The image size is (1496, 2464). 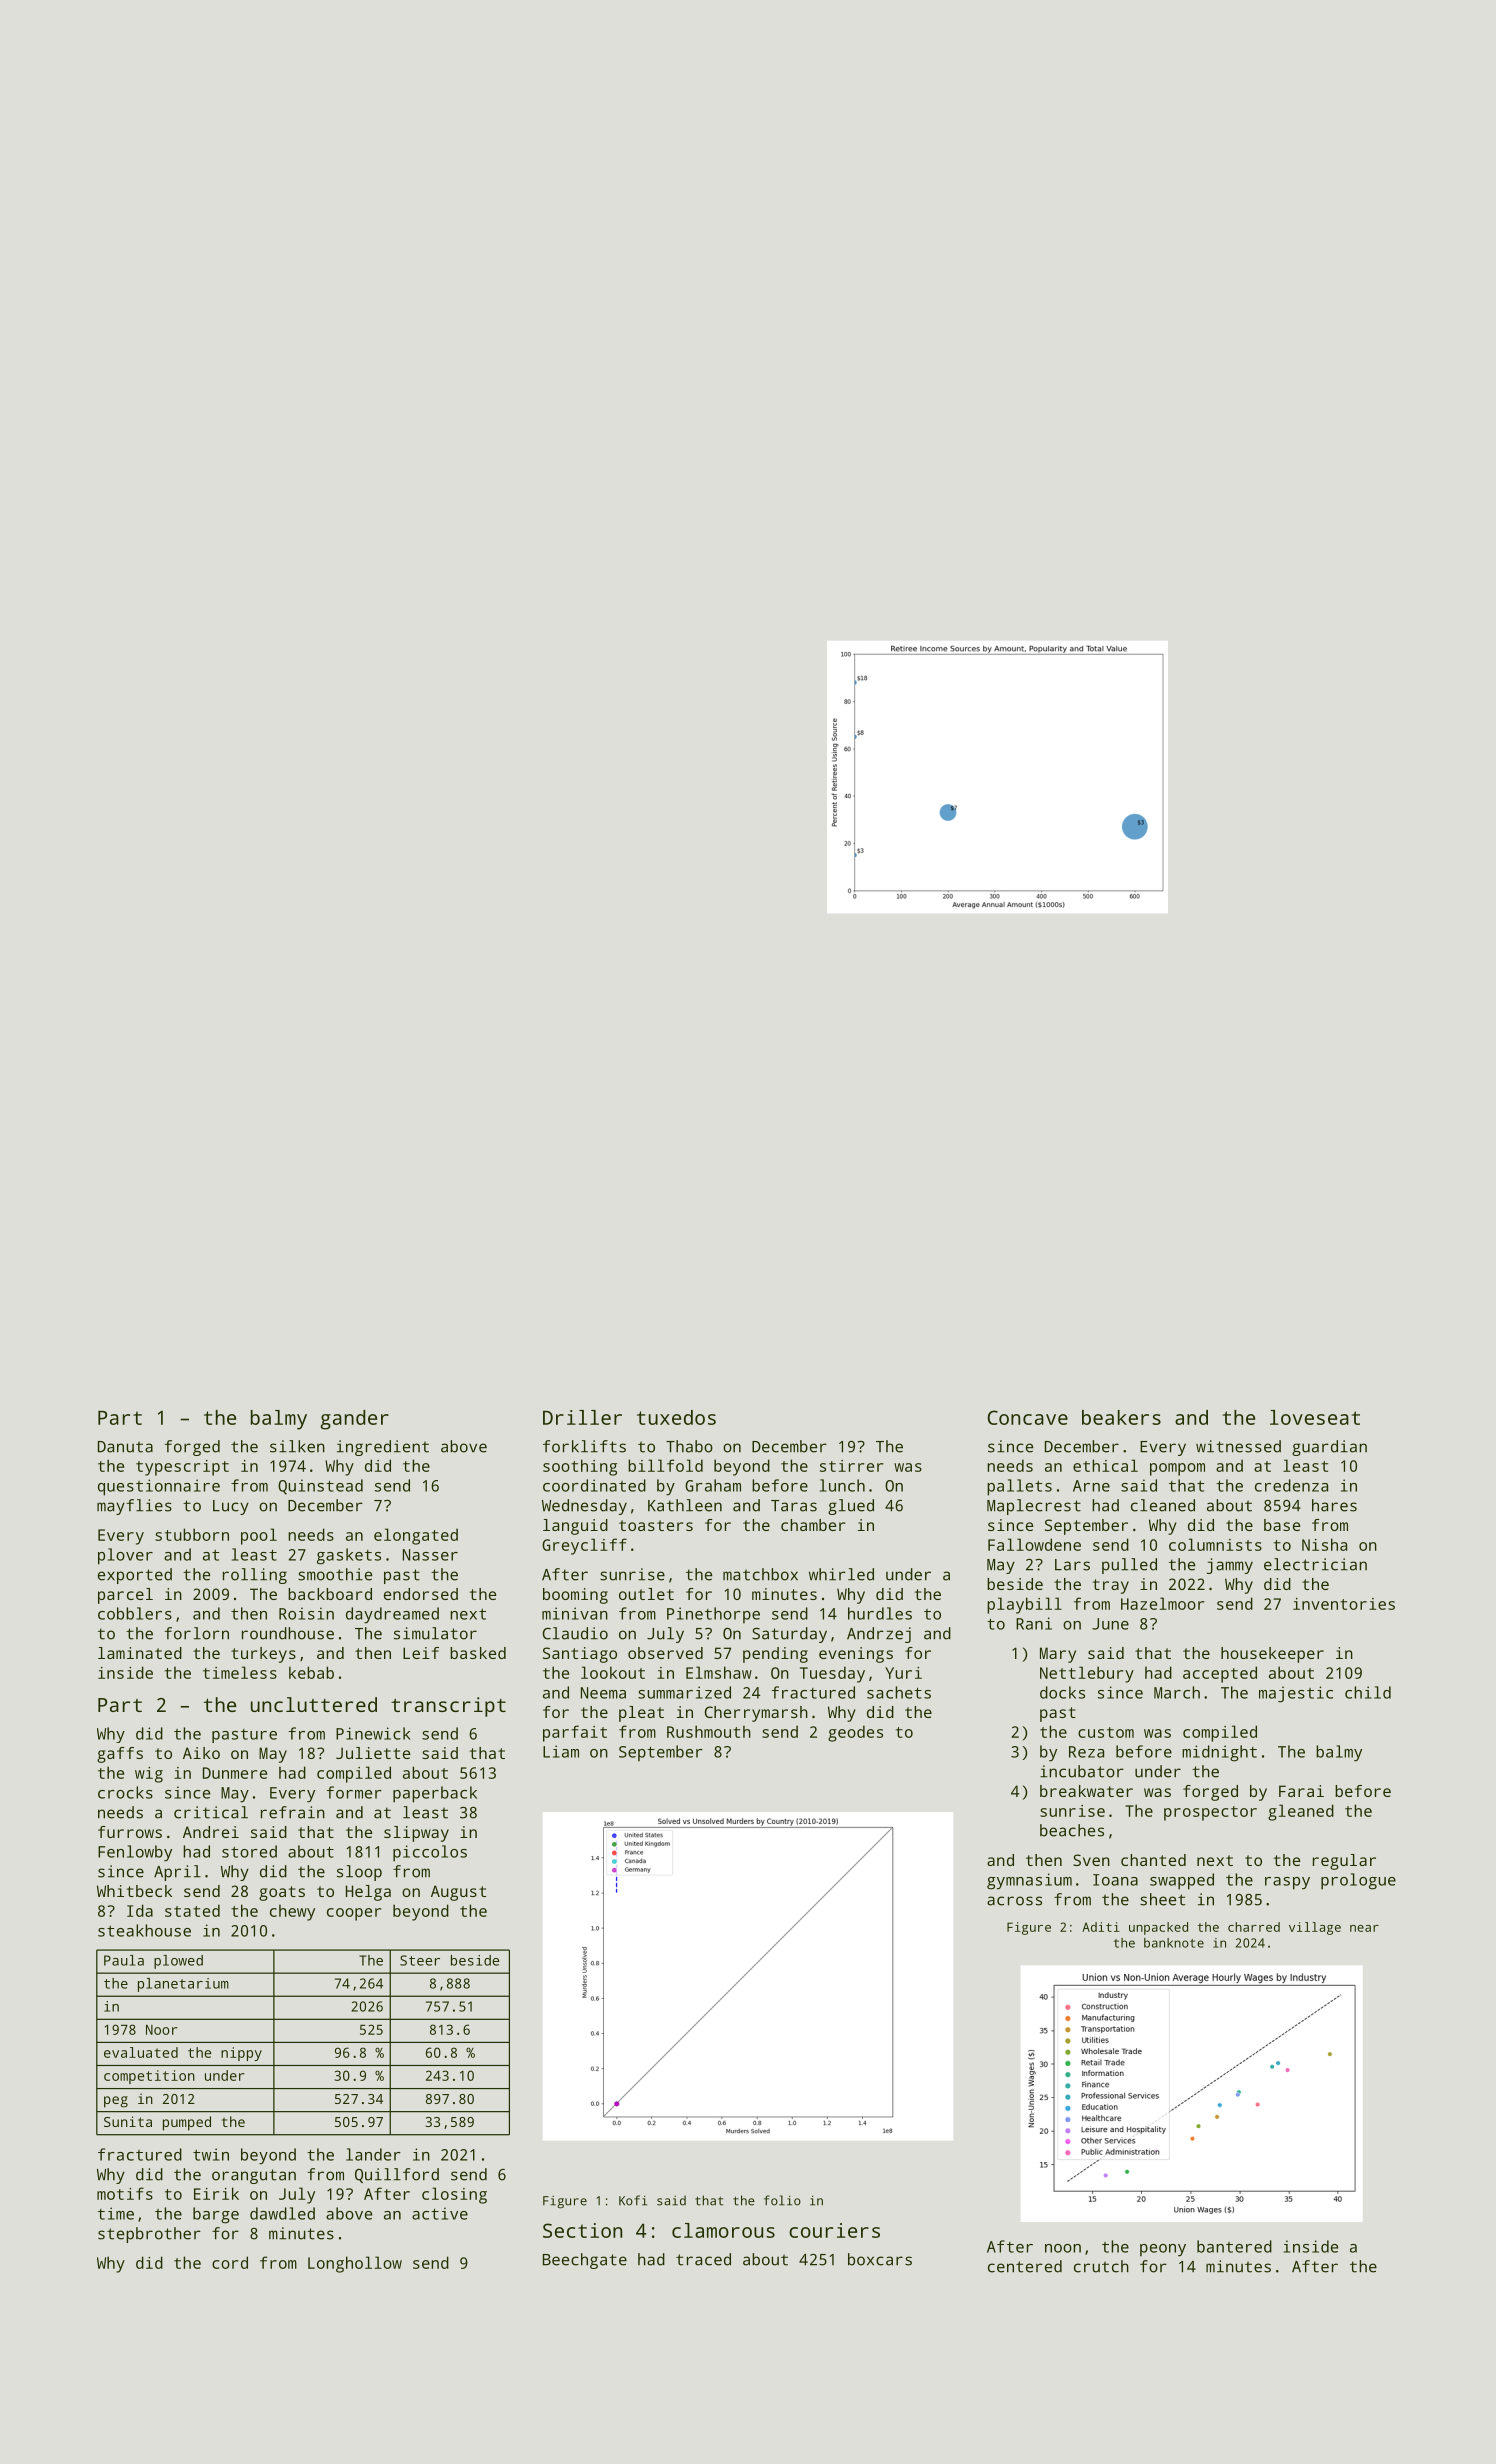 What do you see at coordinates (1174, 1943) in the document?
I see `banknote` at bounding box center [1174, 1943].
